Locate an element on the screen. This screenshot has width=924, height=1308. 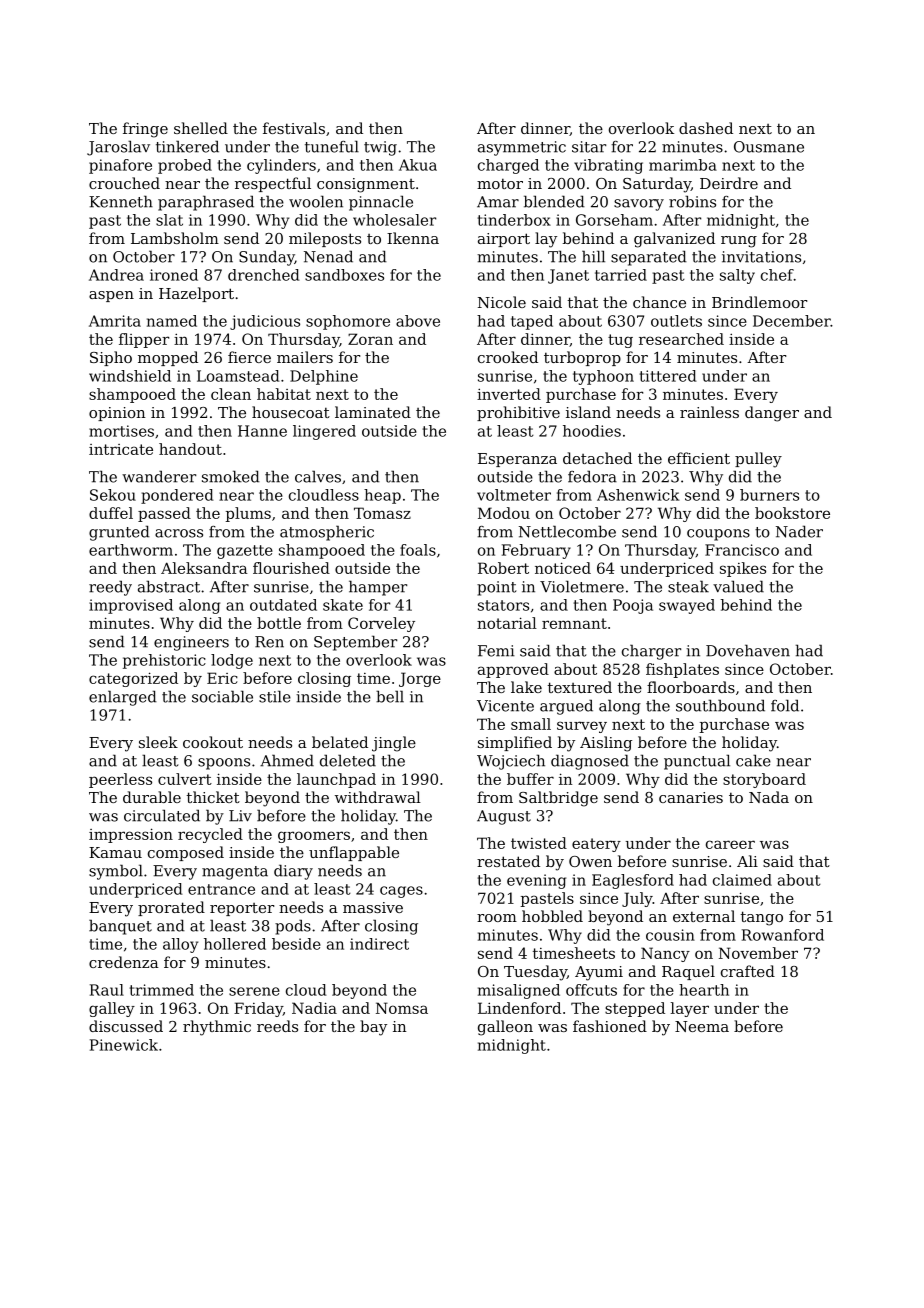
Jaroslav is located at coordinates (118, 148).
